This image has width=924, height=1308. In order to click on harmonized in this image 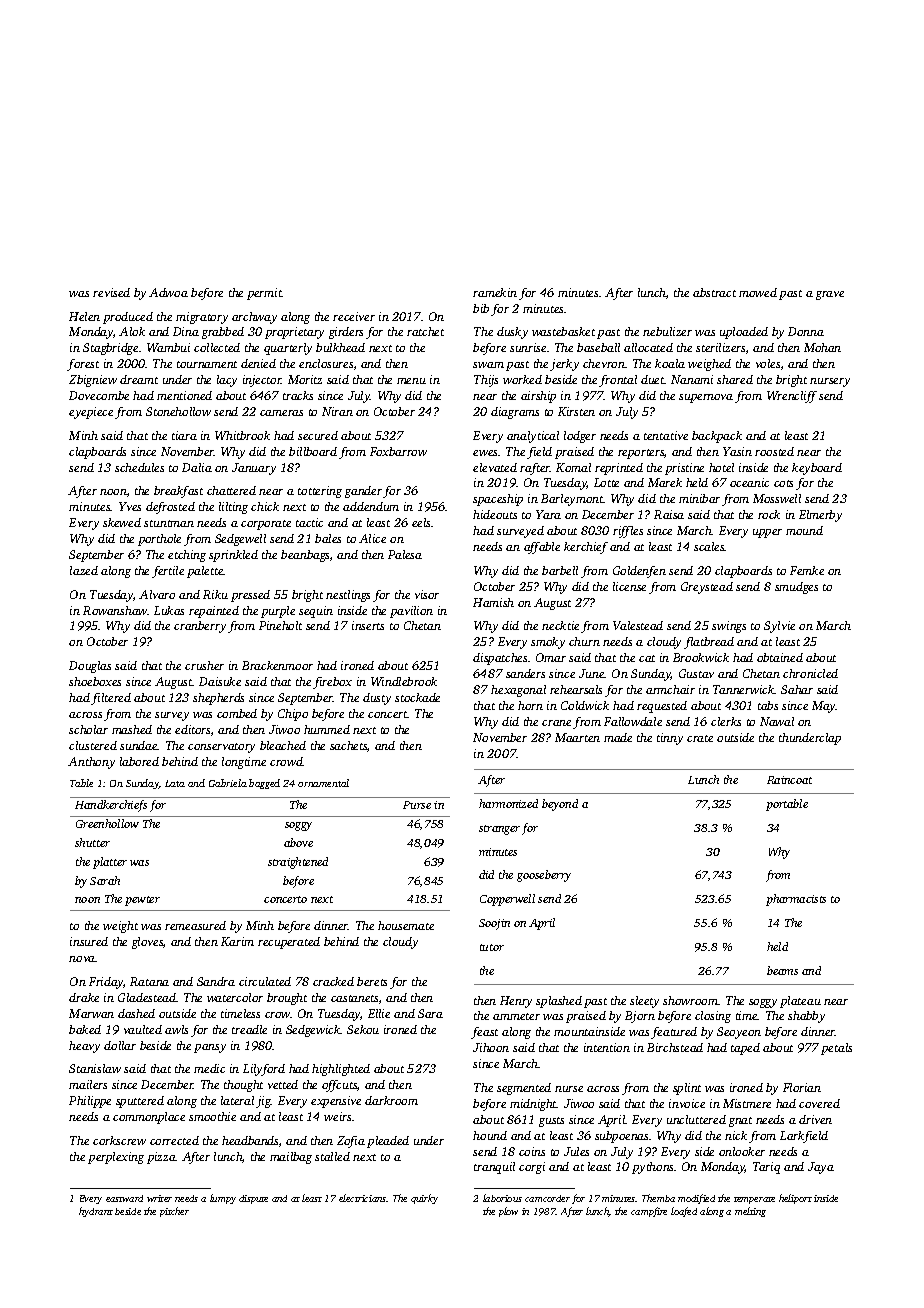, I will do `click(508, 803)`.
